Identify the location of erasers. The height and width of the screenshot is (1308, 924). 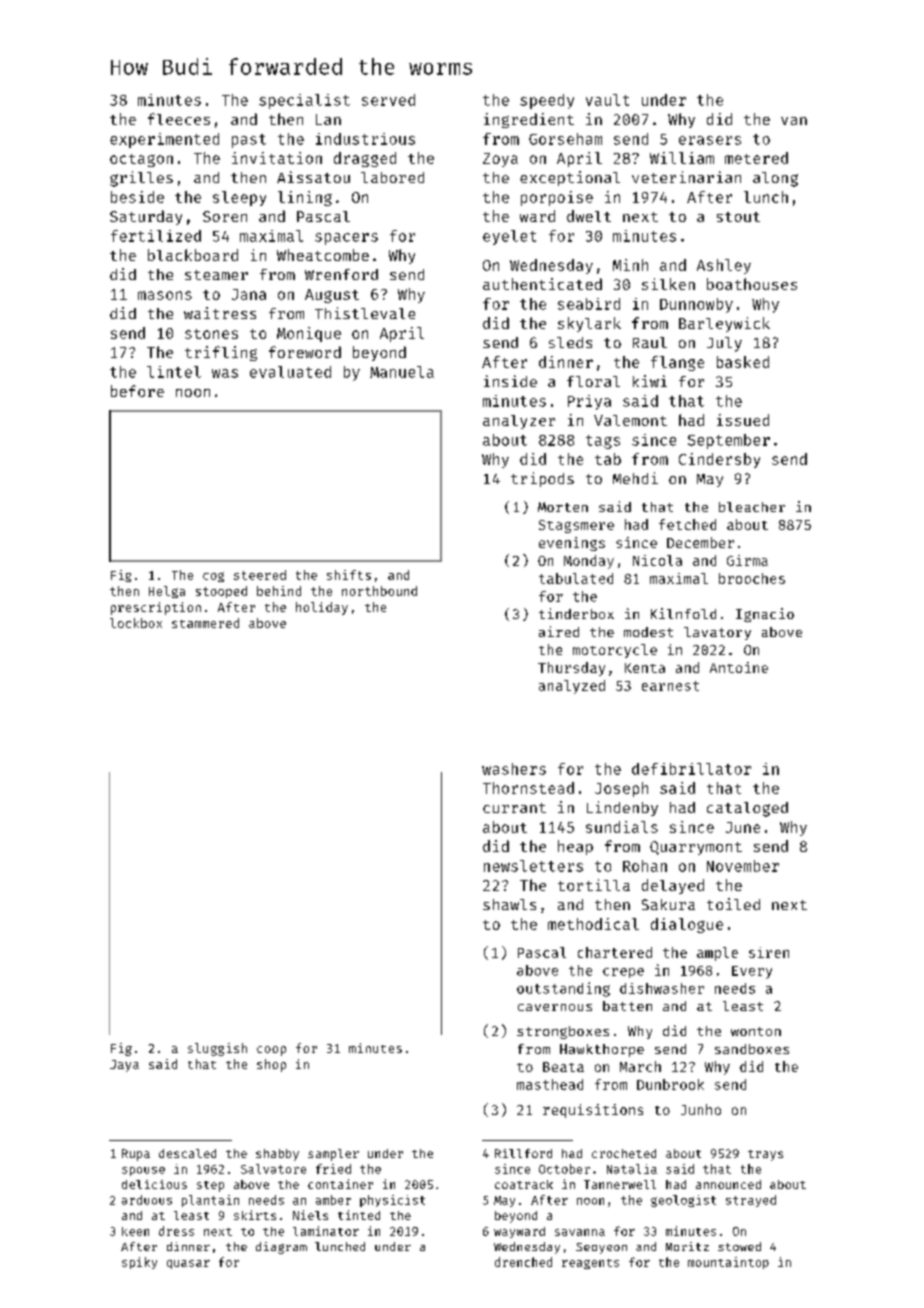
(710, 140).
